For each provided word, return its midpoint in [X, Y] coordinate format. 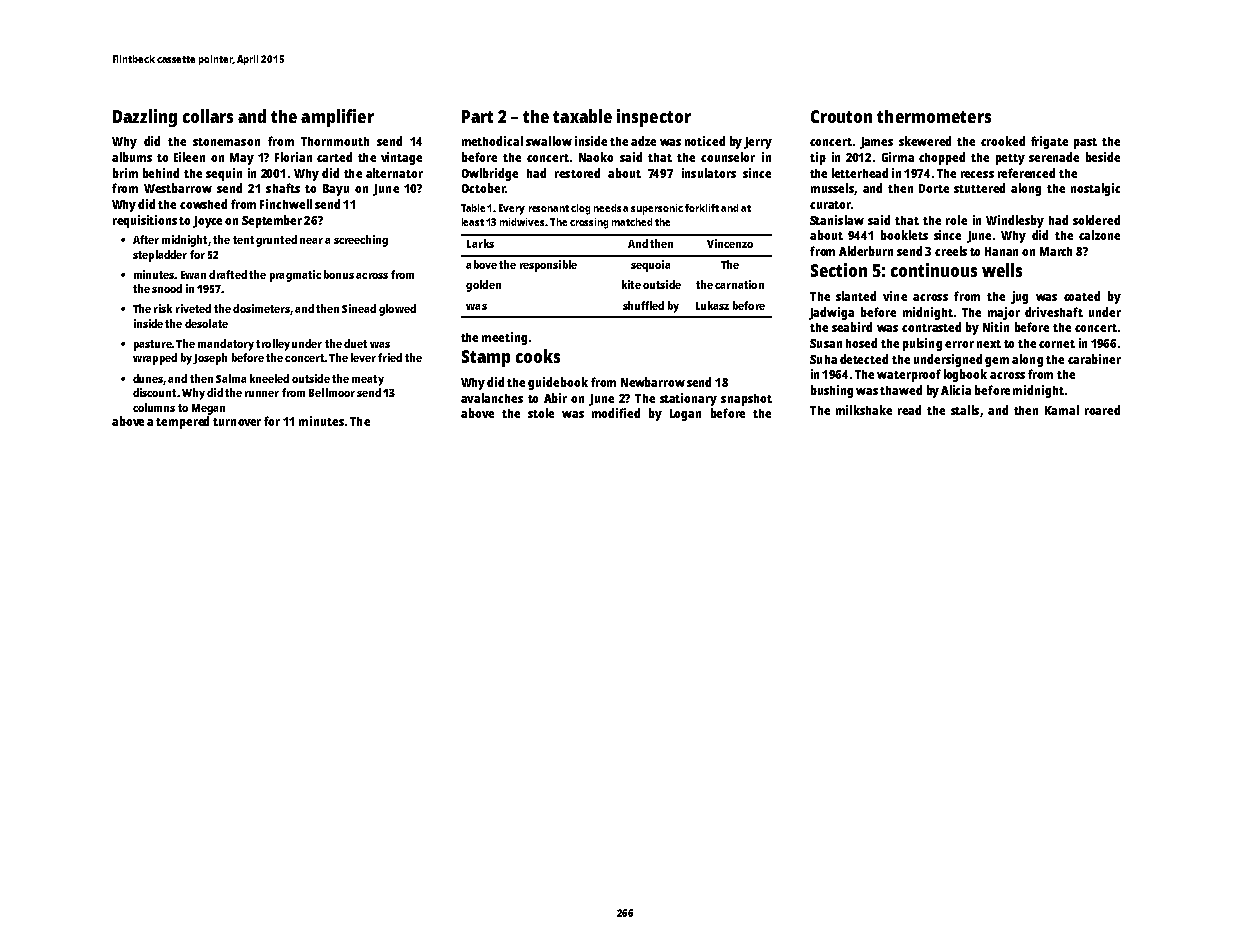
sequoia [650, 266]
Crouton [841, 116]
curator [830, 205]
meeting [504, 338]
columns [154, 407]
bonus [339, 274]
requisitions [145, 221]
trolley [273, 345]
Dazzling [145, 118]
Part [477, 116]
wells [1002, 270]
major [1004, 313]
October [483, 188]
